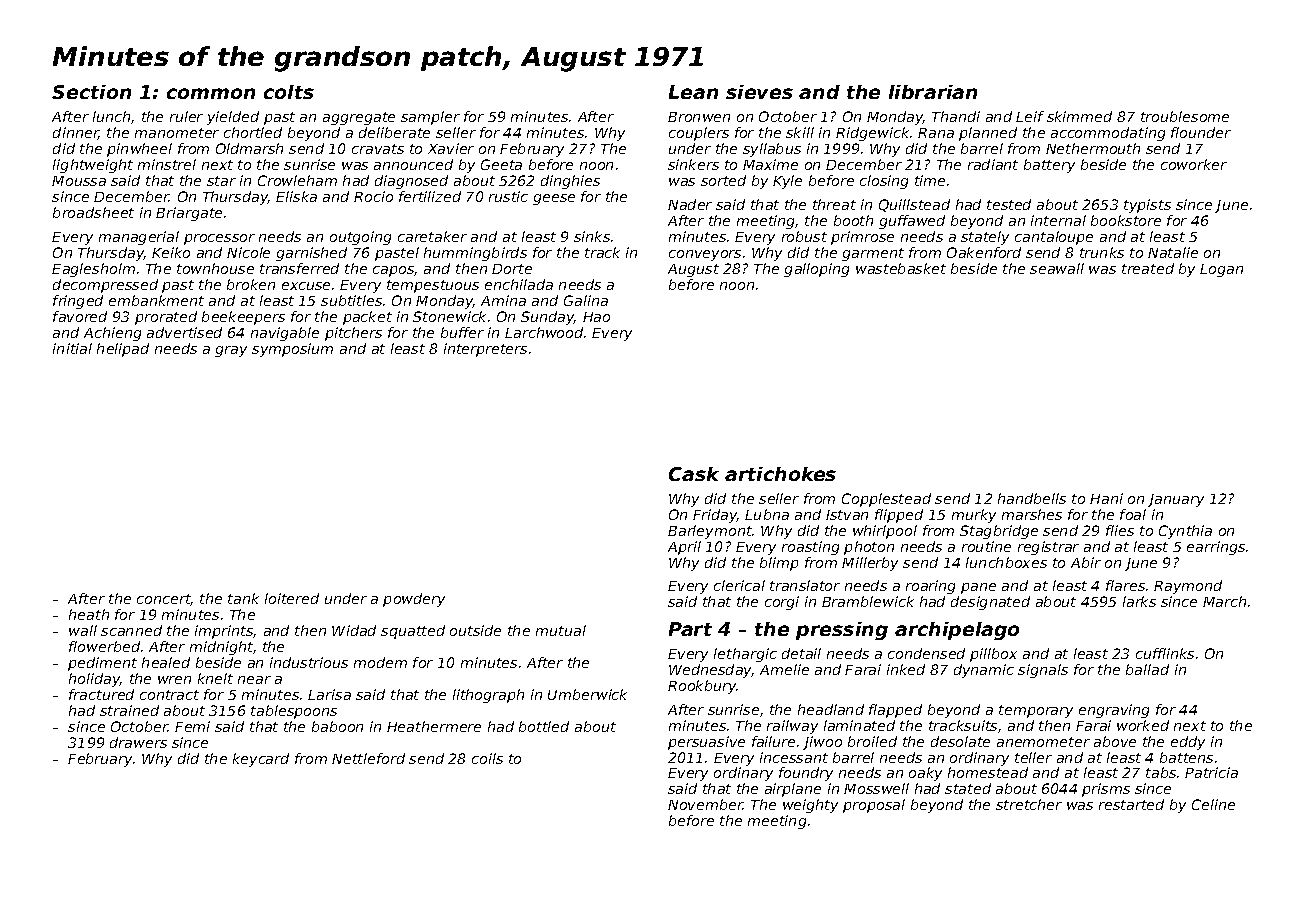 This screenshot has height=924, width=1308. What do you see at coordinates (693, 92) in the screenshot?
I see `Lean` at bounding box center [693, 92].
